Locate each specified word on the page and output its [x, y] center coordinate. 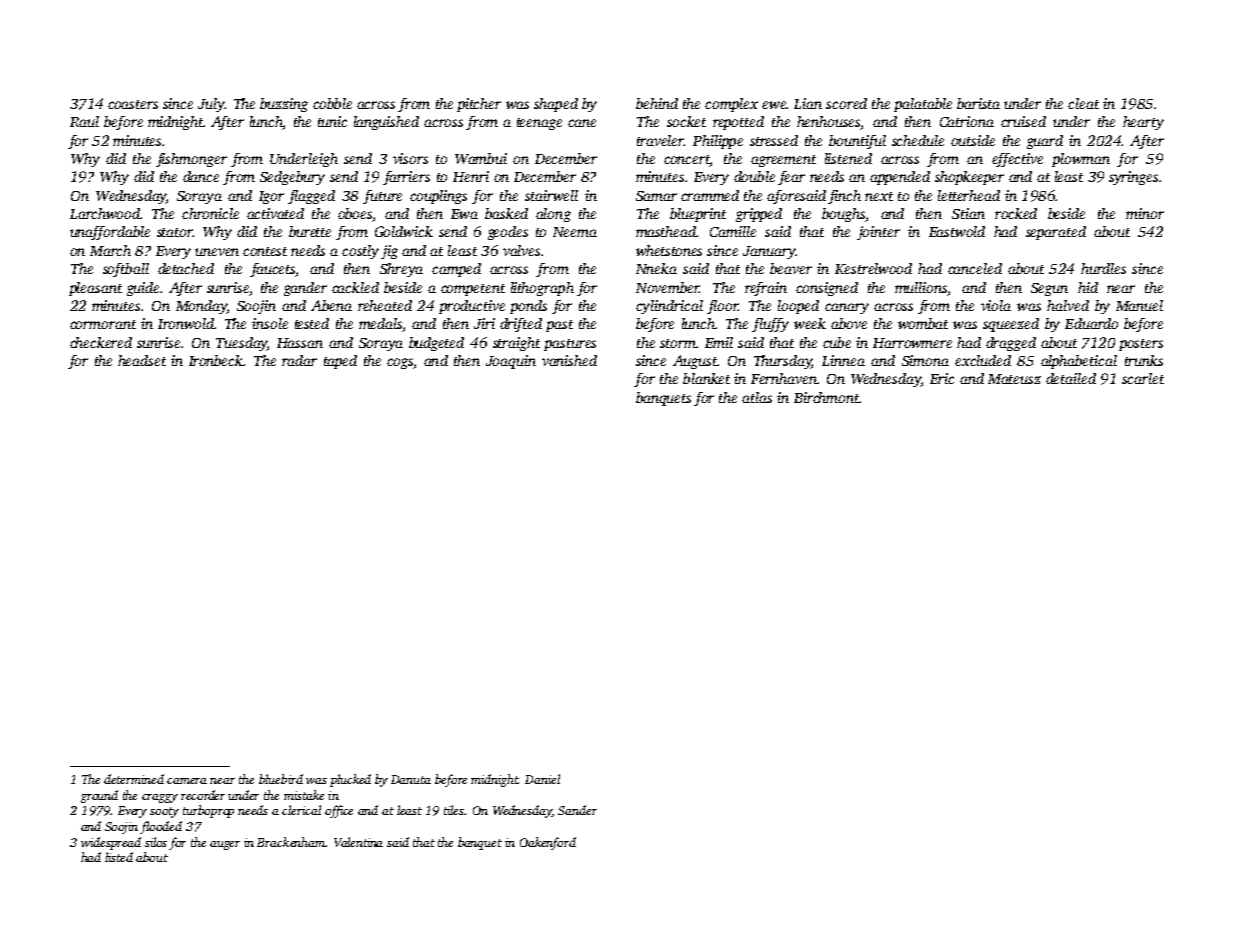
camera [187, 781]
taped [340, 362]
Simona [925, 360]
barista [978, 103]
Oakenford [548, 843]
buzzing [284, 105]
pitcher [479, 105]
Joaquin [511, 362]
